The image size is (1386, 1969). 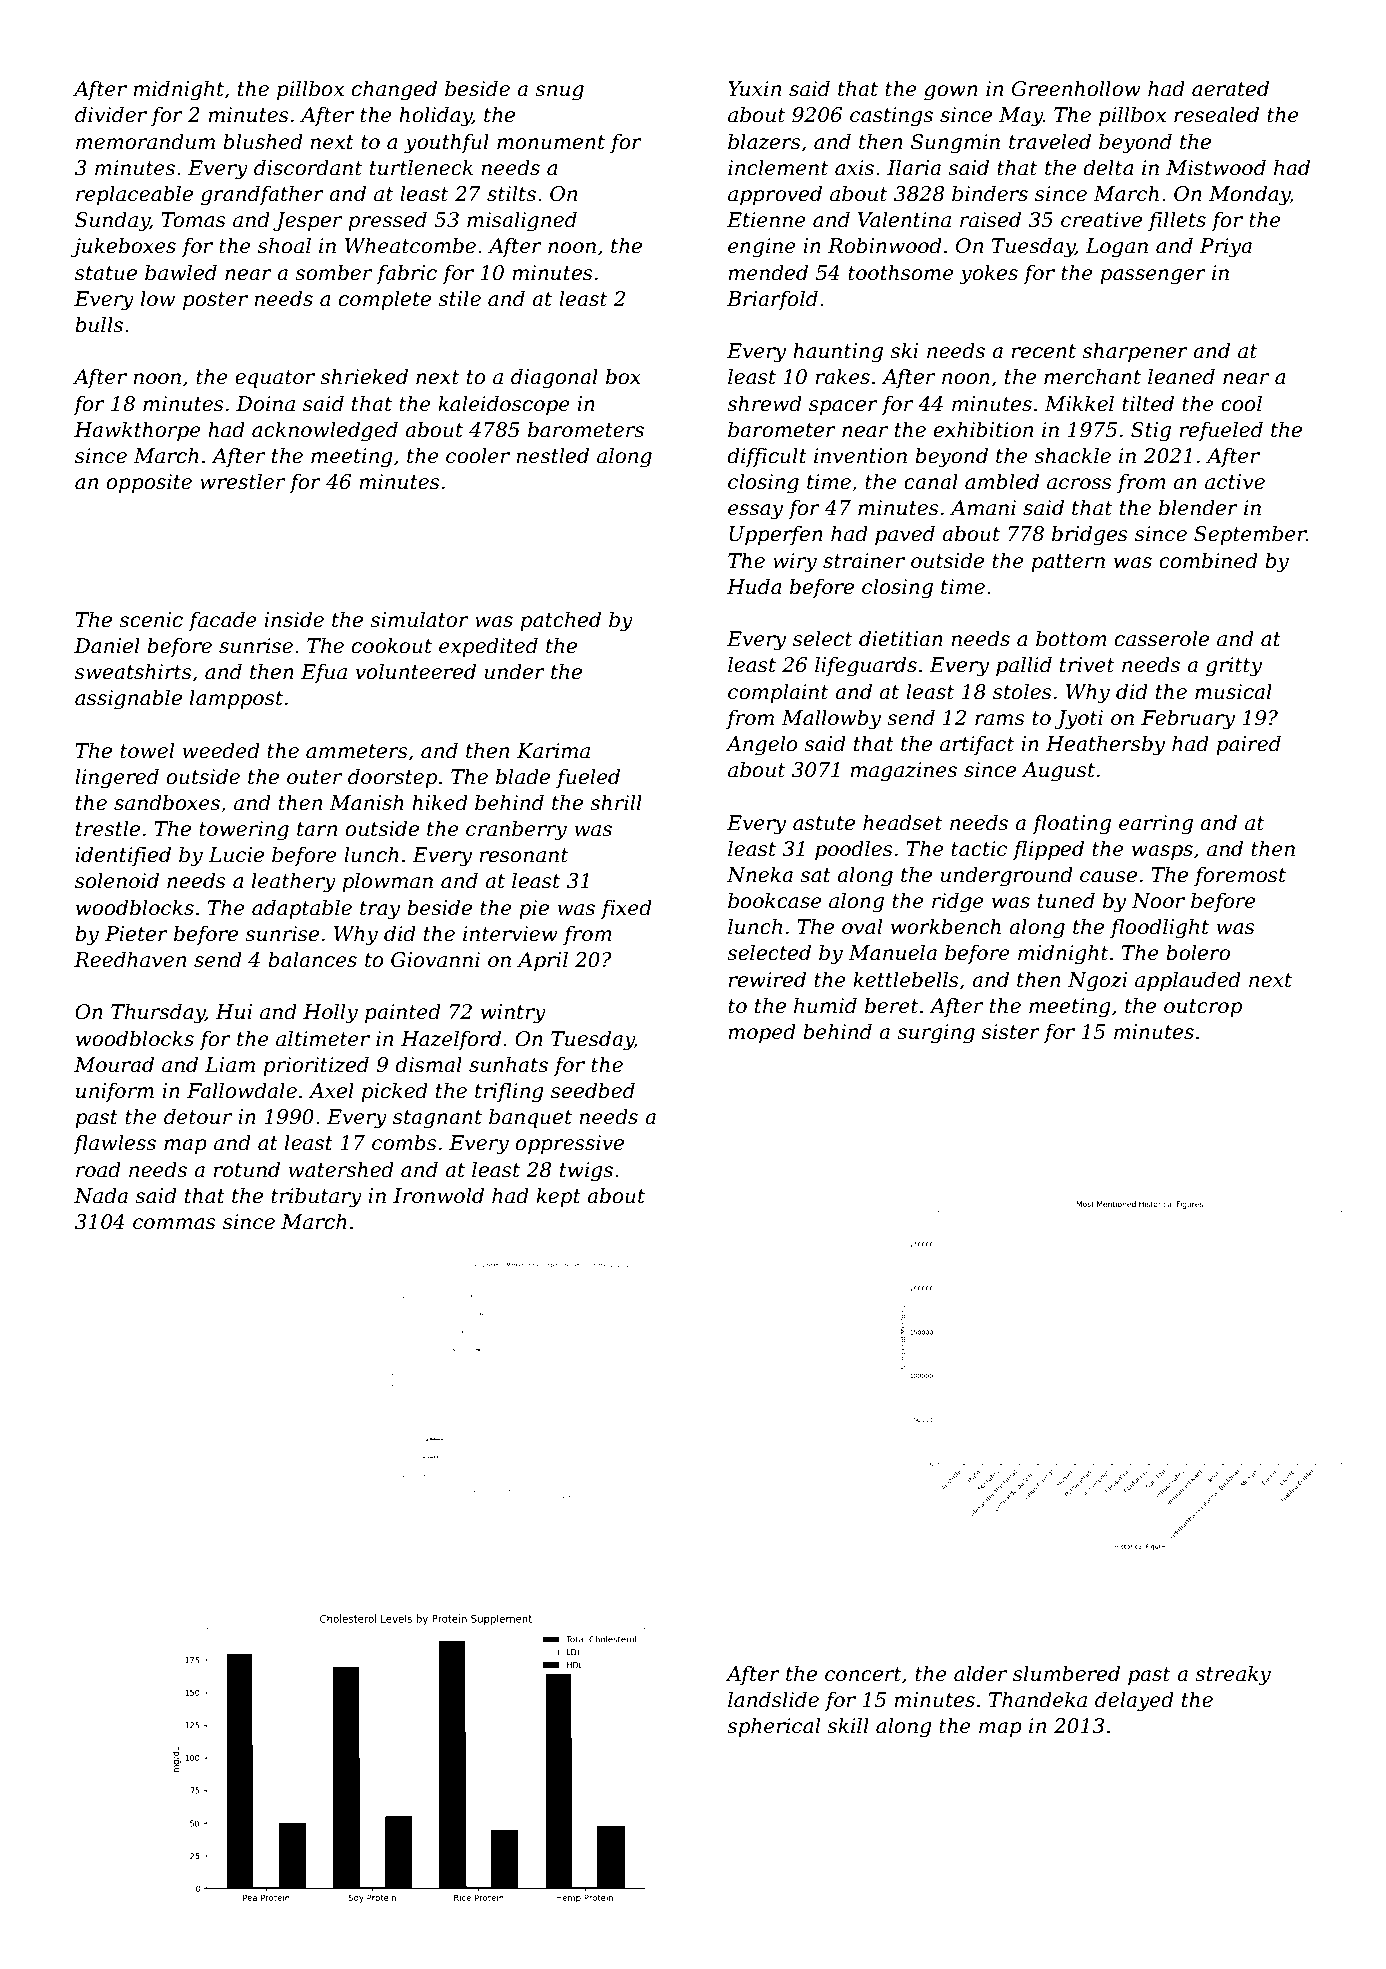 What do you see at coordinates (394, 1092) in the page?
I see `picked` at bounding box center [394, 1092].
